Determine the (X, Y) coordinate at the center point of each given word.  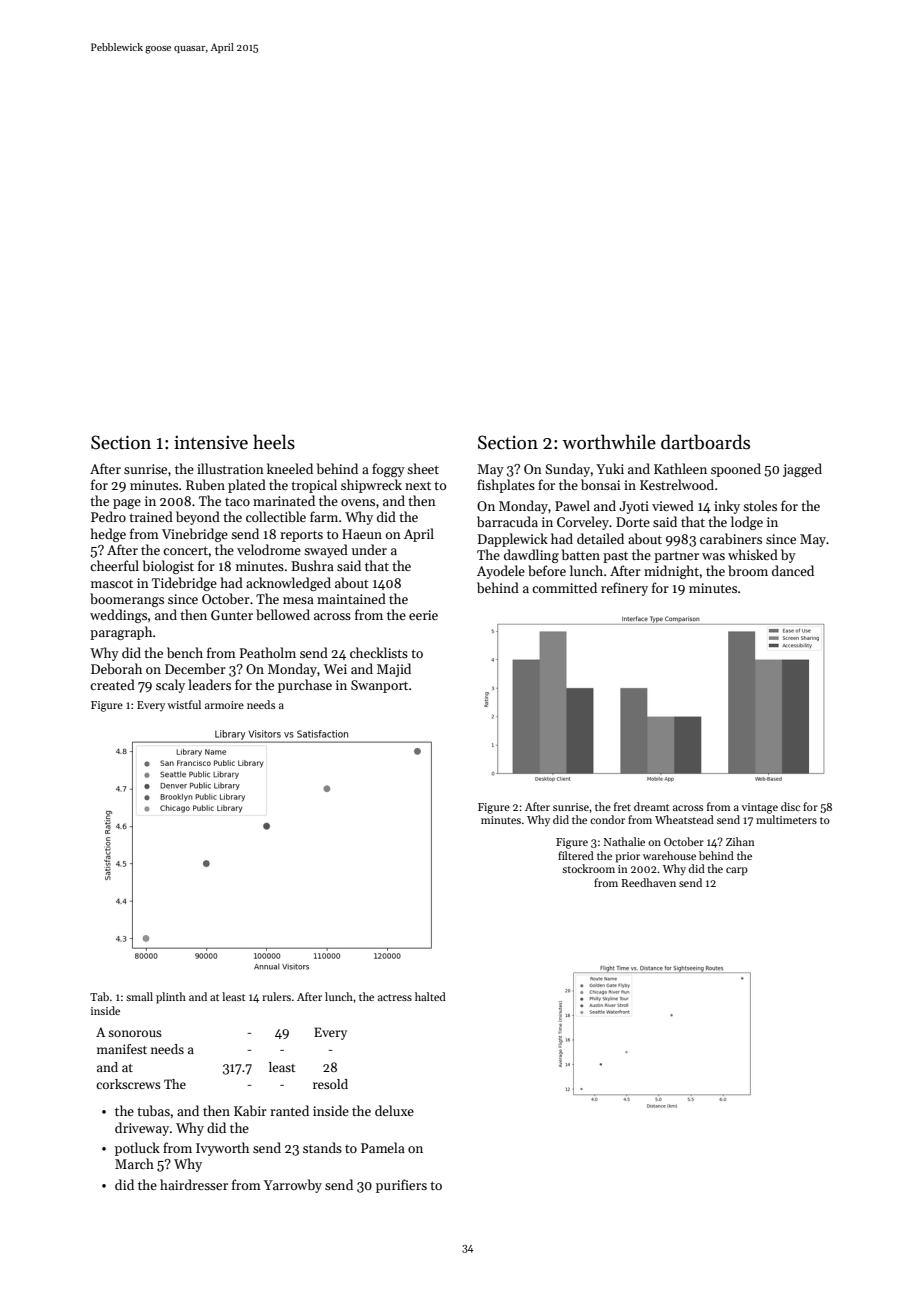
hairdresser (194, 1184)
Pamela (383, 1147)
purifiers (401, 1186)
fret (622, 806)
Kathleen (680, 468)
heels (274, 442)
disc (790, 806)
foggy (388, 470)
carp (737, 871)
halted (430, 996)
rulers (276, 996)
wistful (184, 704)
